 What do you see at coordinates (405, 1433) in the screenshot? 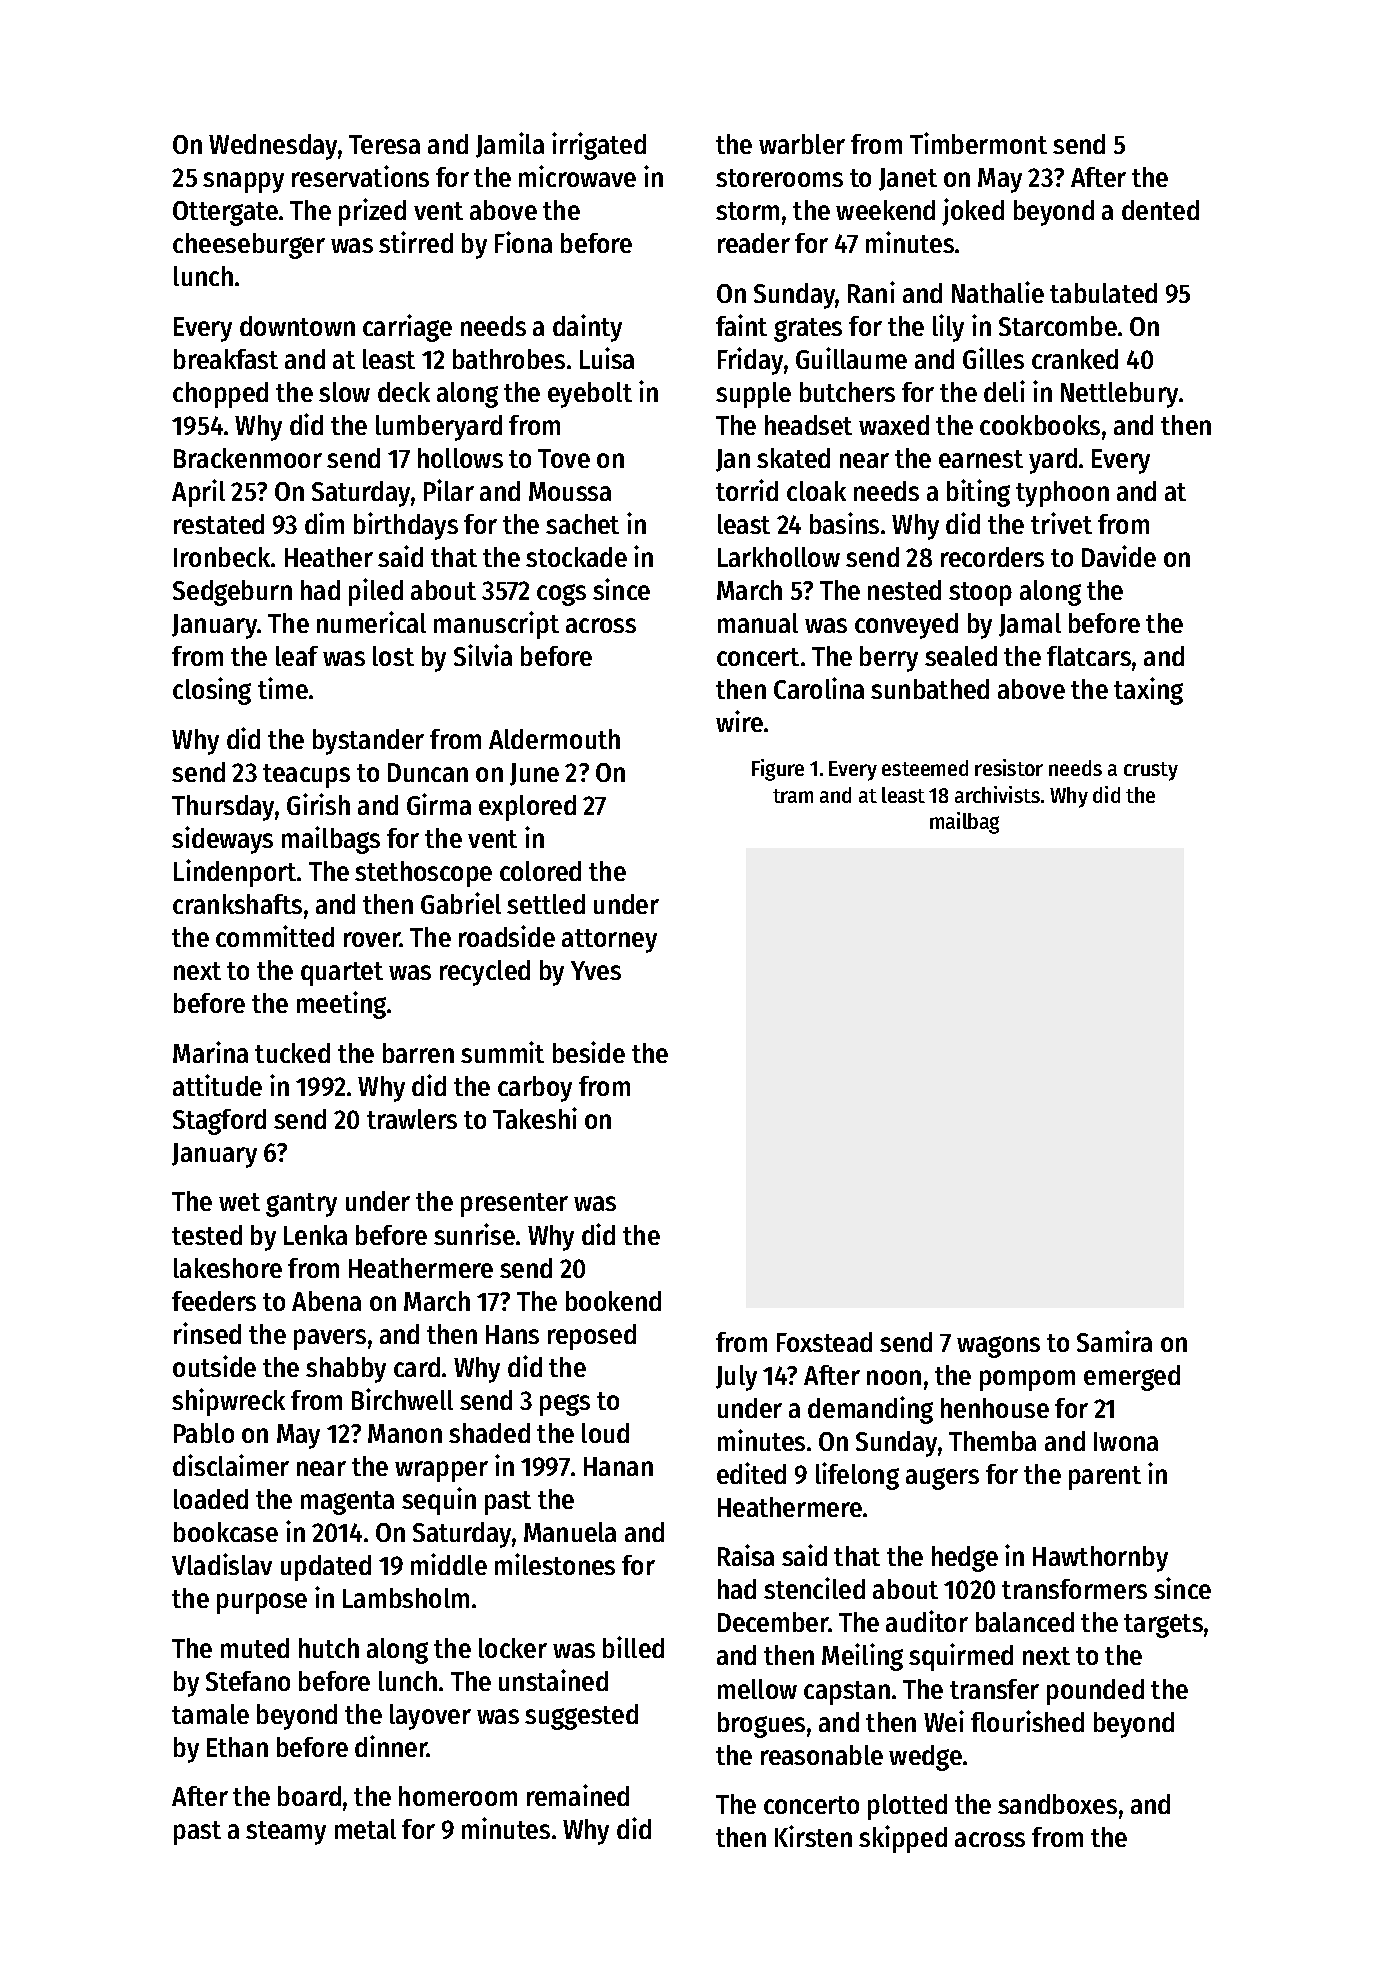
I see `Manon` at bounding box center [405, 1433].
